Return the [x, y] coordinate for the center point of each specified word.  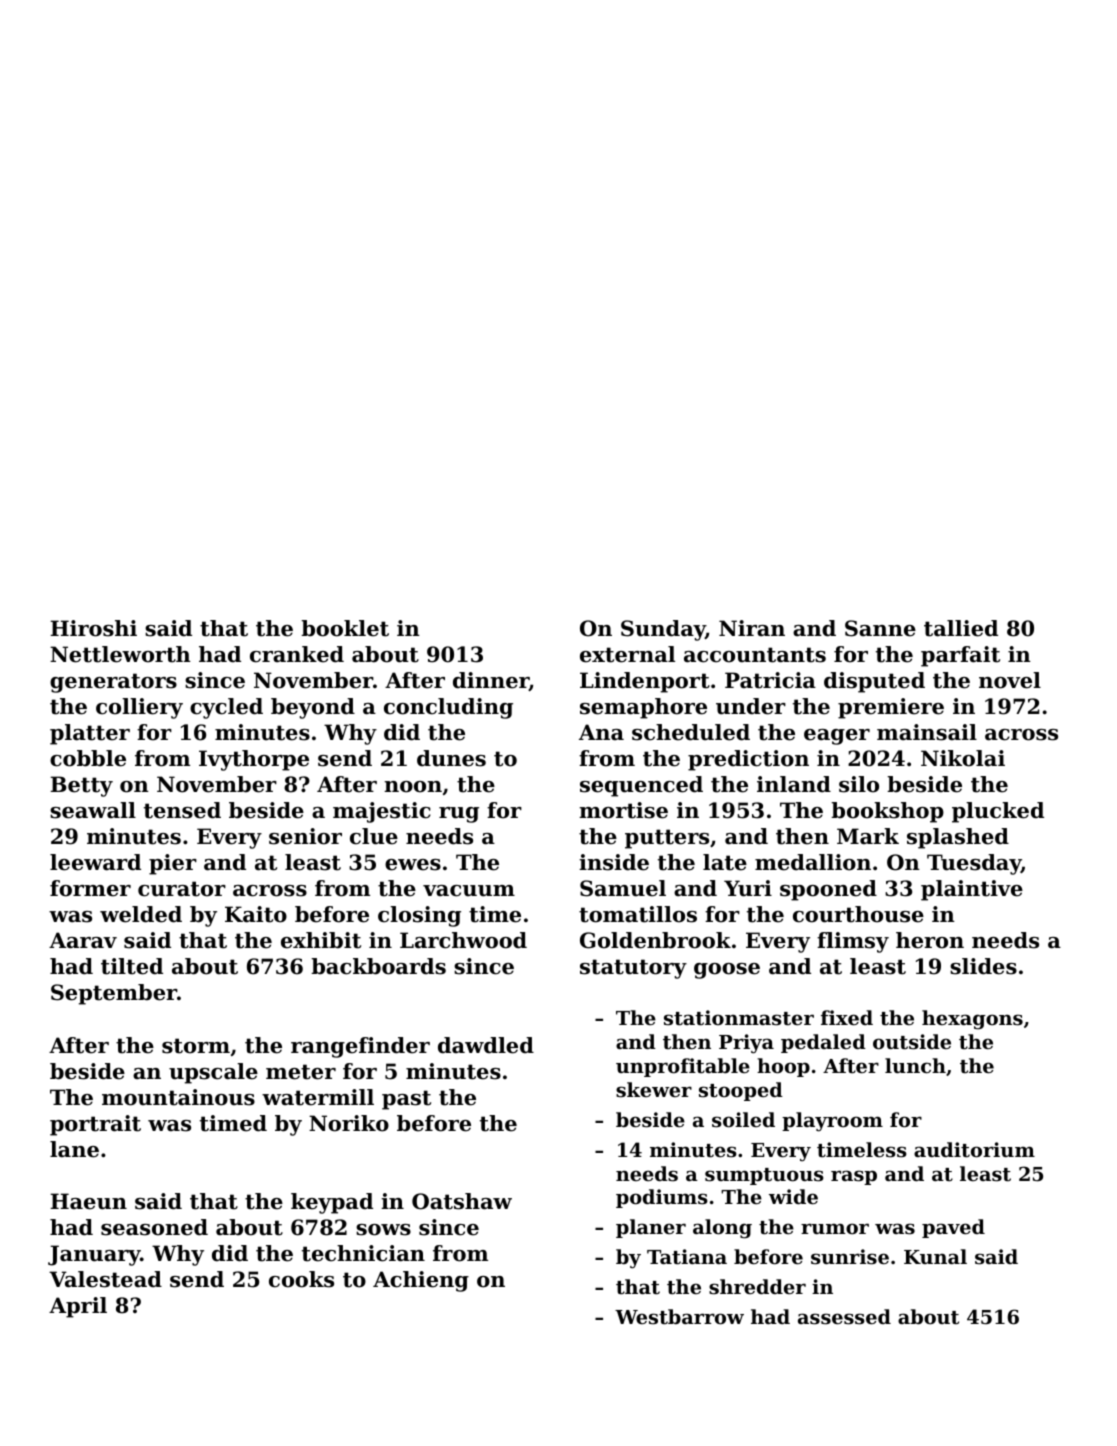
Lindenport [645, 682]
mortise [623, 810]
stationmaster [739, 1018]
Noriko [349, 1123]
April [78, 1307]
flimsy [853, 942]
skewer [654, 1089]
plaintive [972, 890]
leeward [95, 862]
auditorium [974, 1150]
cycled [226, 708]
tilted [132, 966]
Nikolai [963, 758]
